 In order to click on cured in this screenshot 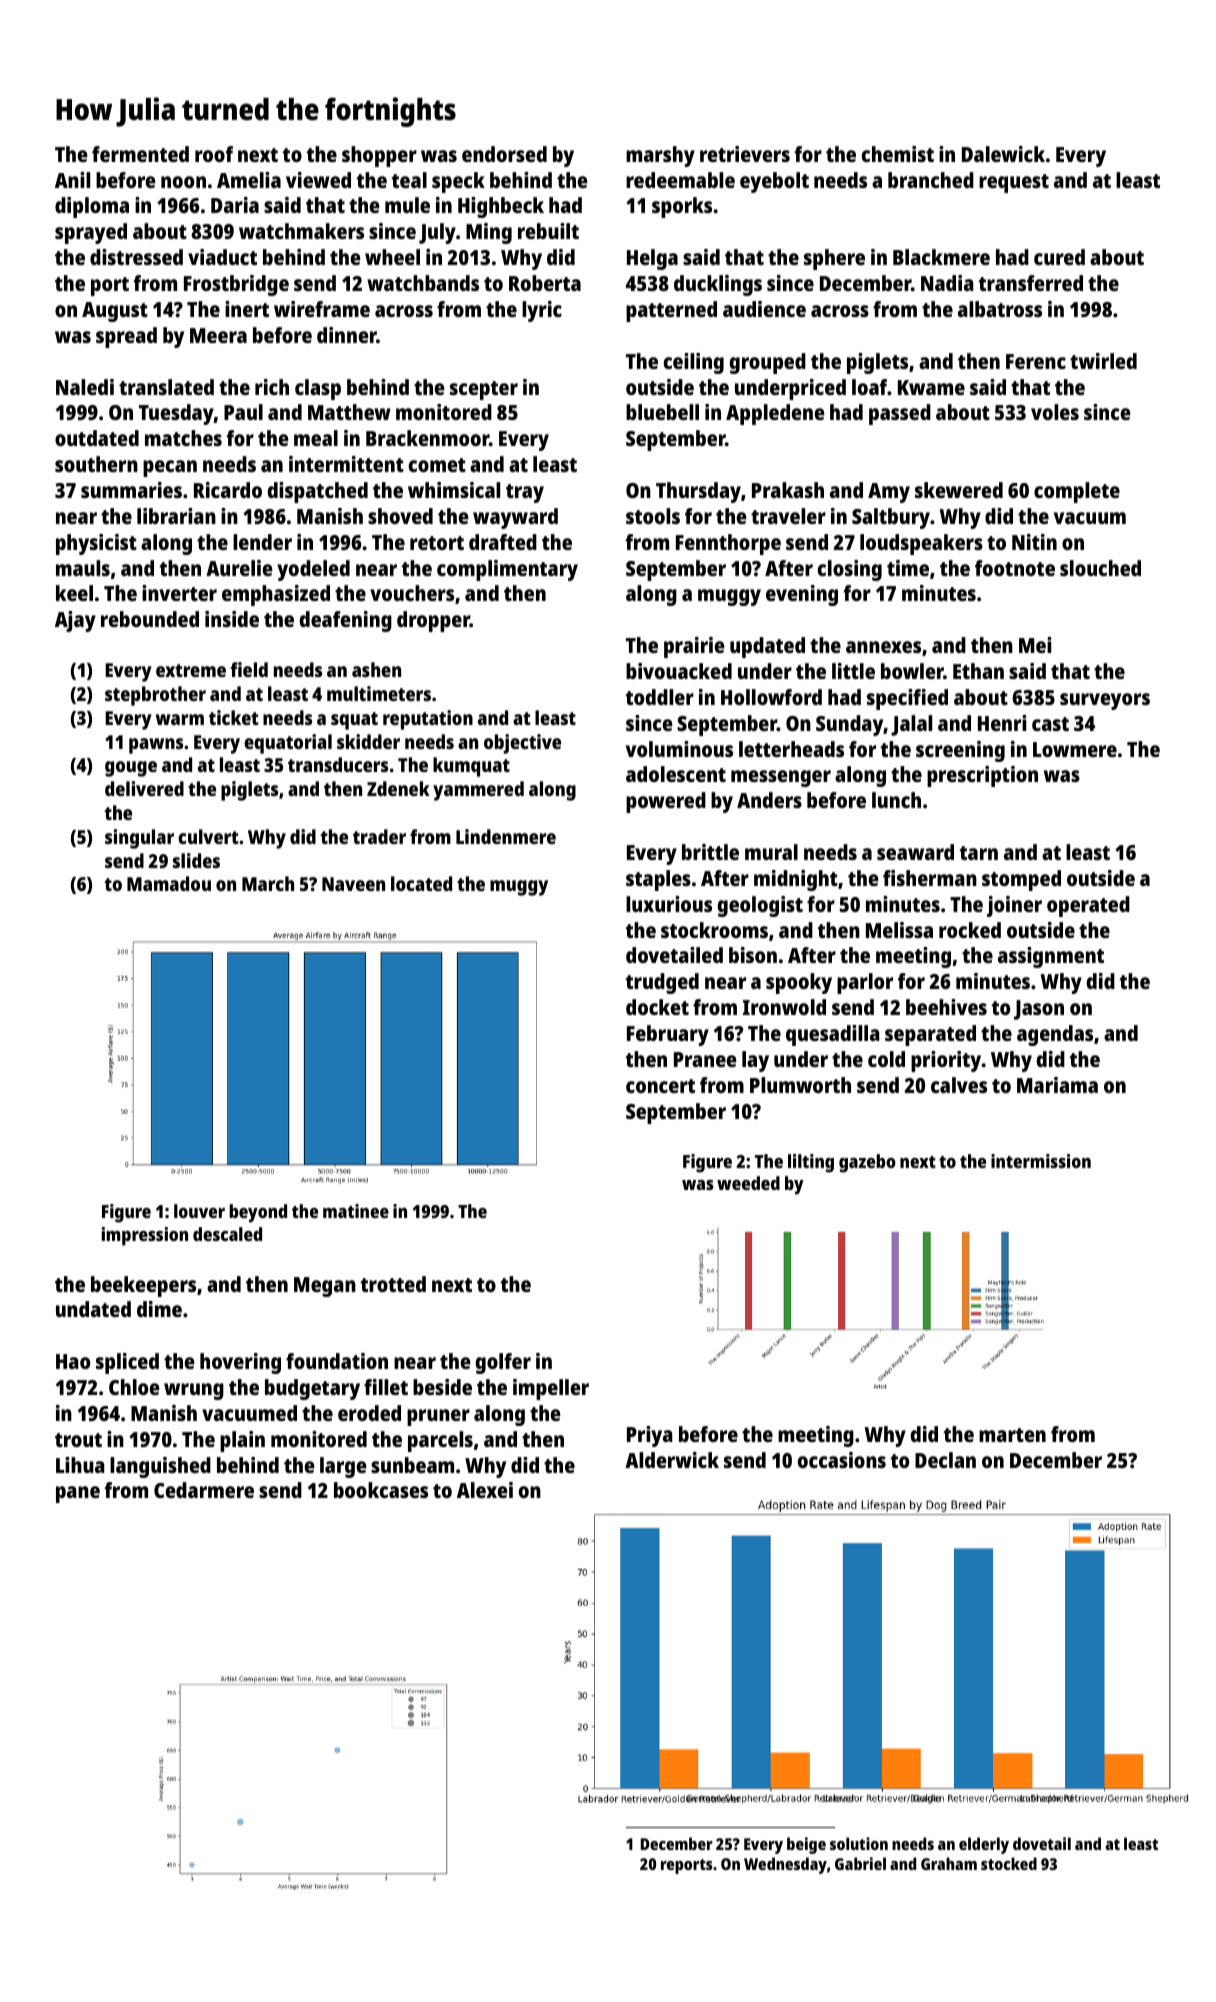, I will do `click(1059, 257)`.
